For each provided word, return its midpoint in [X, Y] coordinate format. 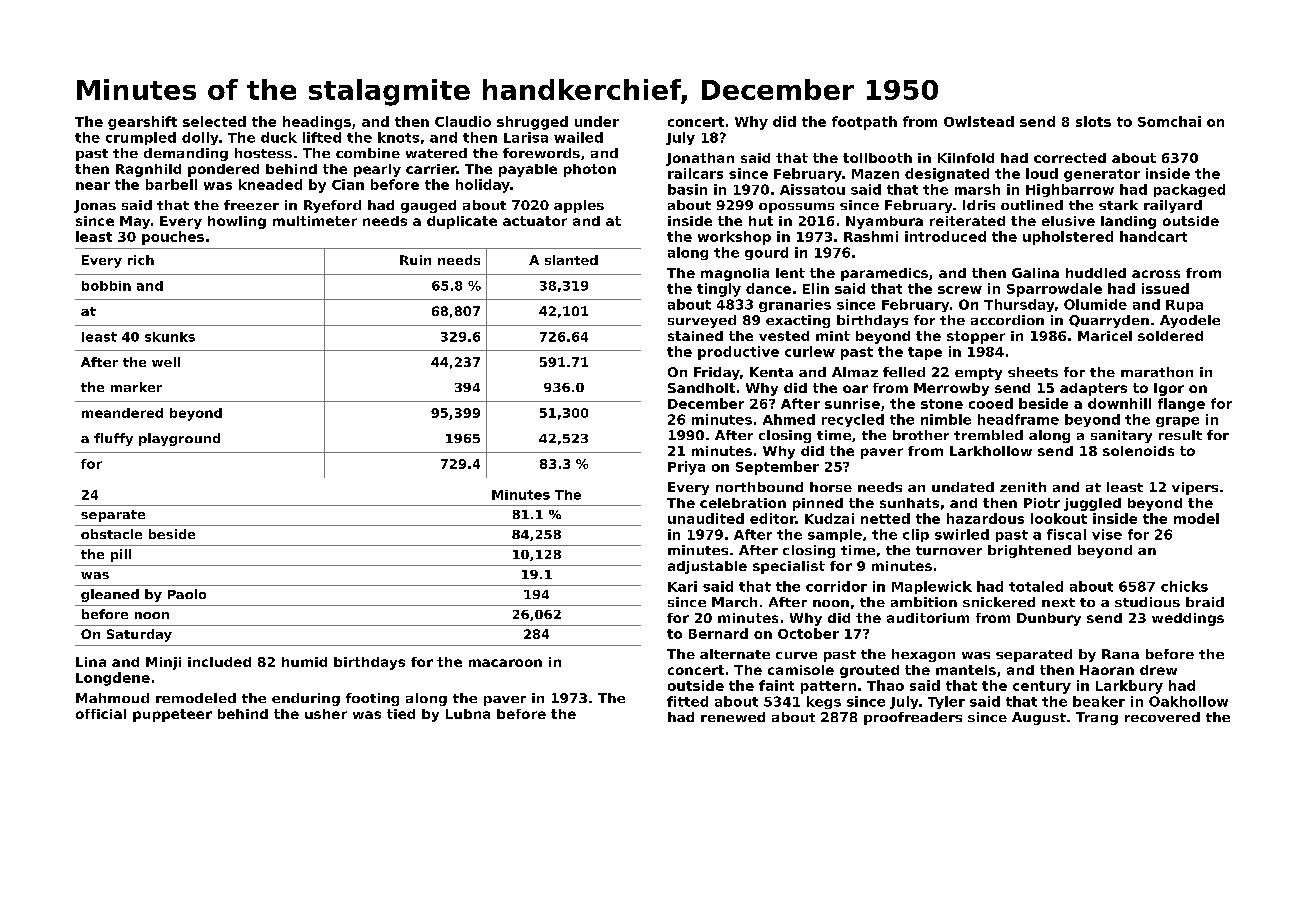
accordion [1007, 320]
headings [317, 123]
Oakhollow [1188, 701]
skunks [170, 337]
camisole [801, 670]
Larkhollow [991, 451]
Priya [686, 468]
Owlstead [979, 121]
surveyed [702, 321]
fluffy [113, 439]
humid [304, 662]
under [597, 121]
